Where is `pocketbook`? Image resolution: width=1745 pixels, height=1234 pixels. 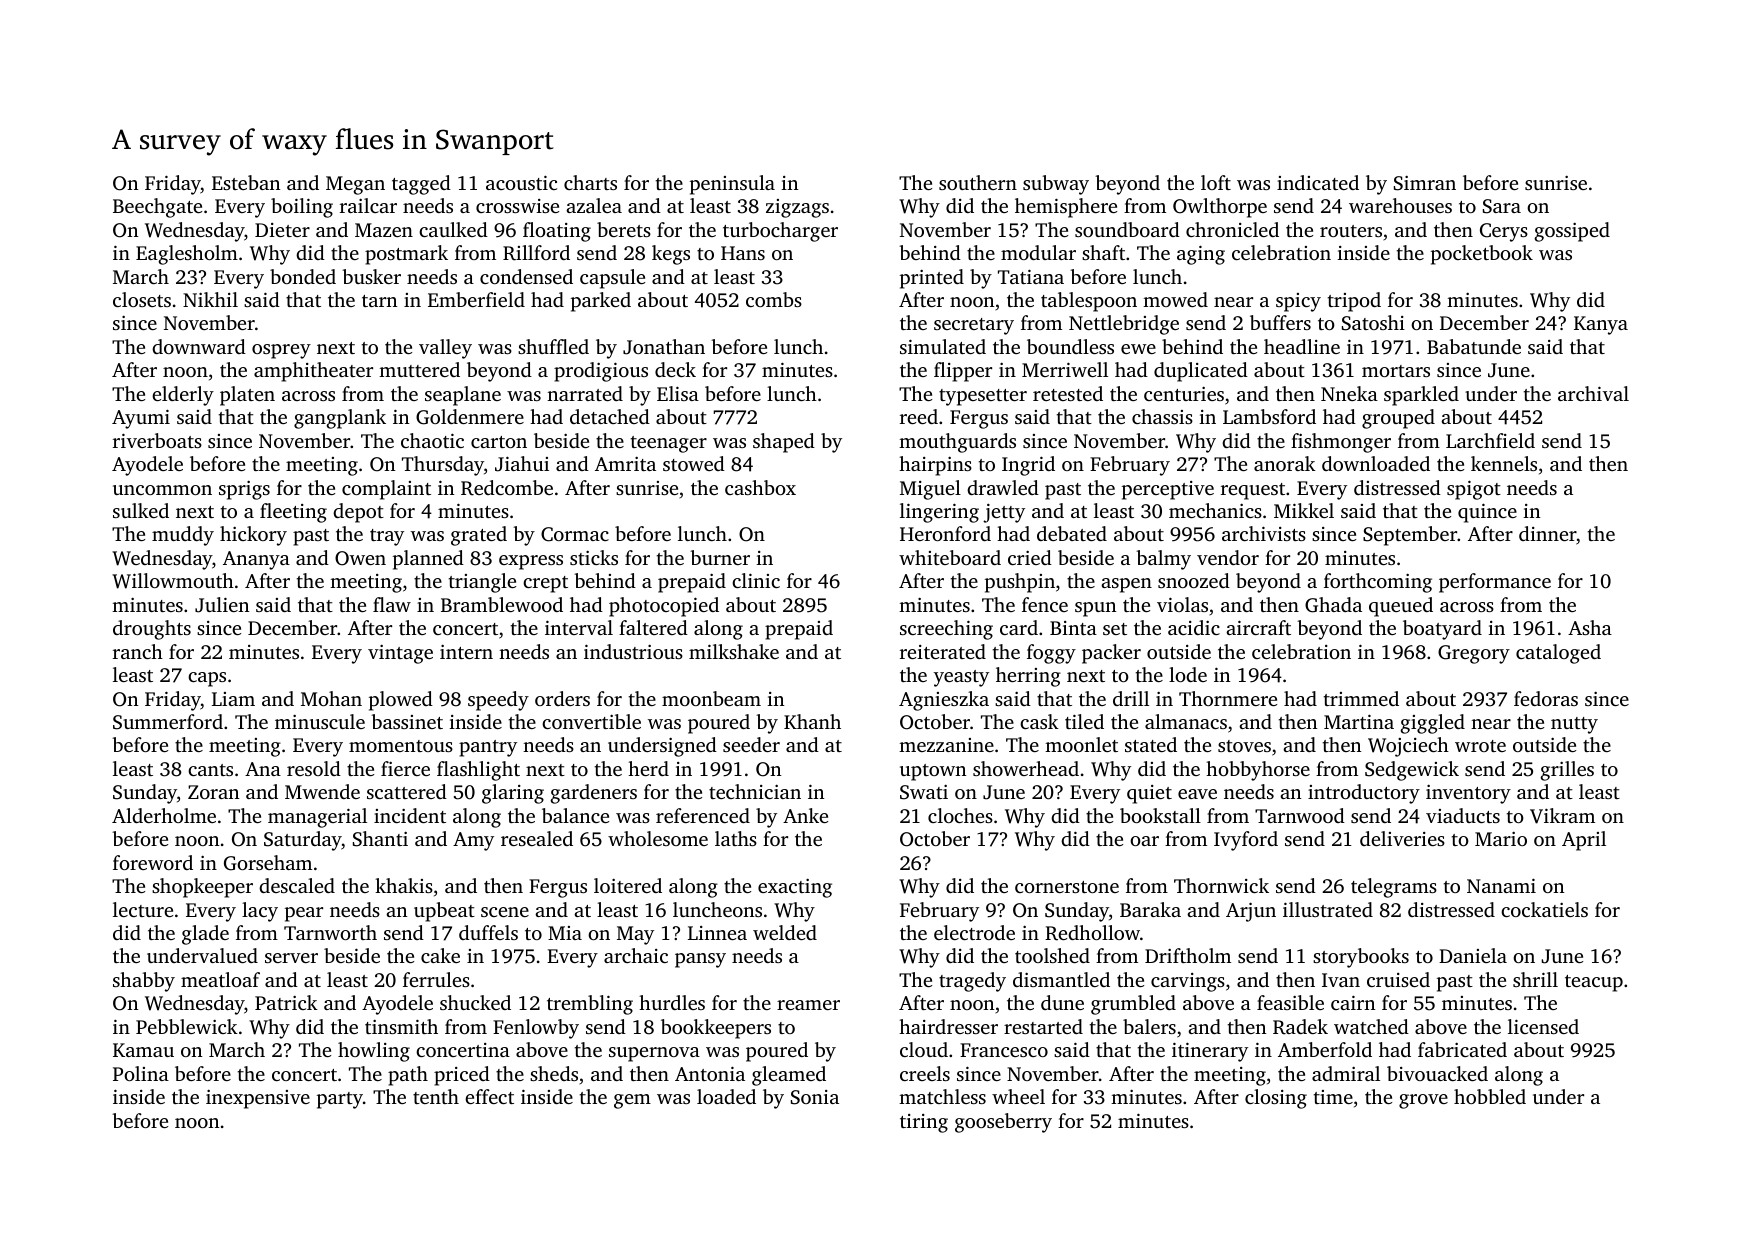 pocketbook is located at coordinates (1482, 255).
